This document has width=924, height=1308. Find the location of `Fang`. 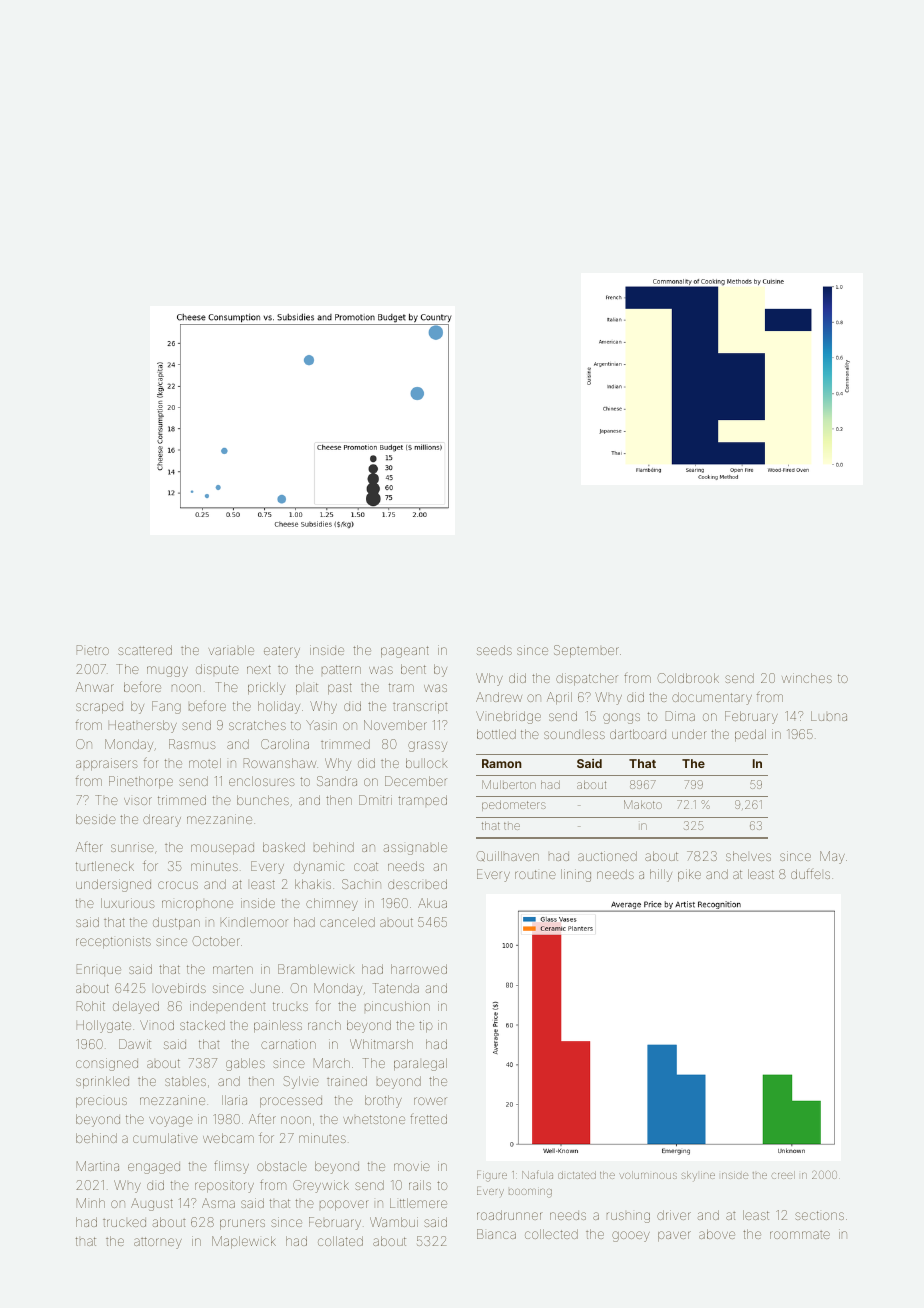

Fang is located at coordinates (166, 707).
